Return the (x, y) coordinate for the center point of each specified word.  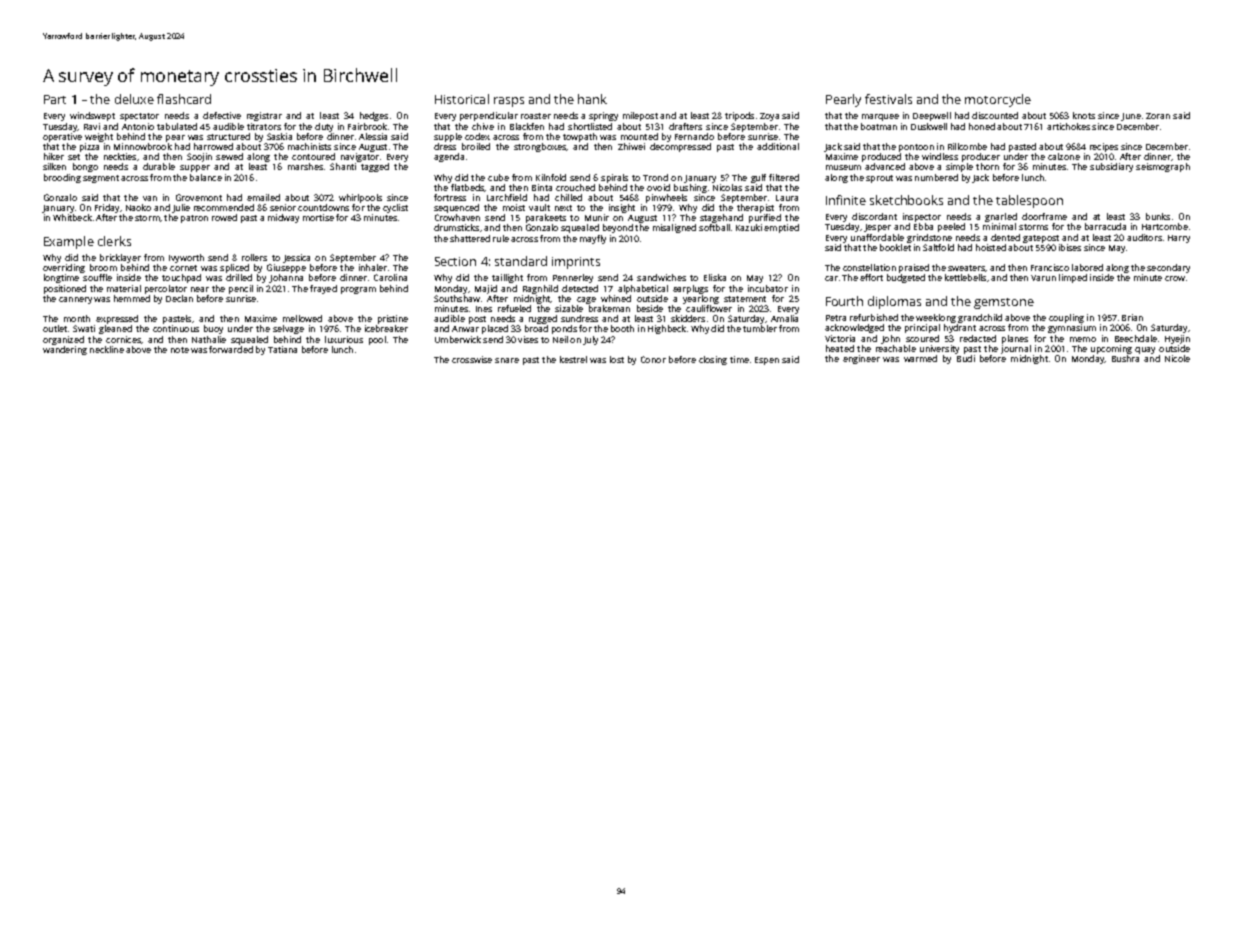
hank (592, 99)
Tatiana (282, 349)
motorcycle (998, 100)
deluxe (134, 99)
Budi (966, 358)
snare (507, 360)
